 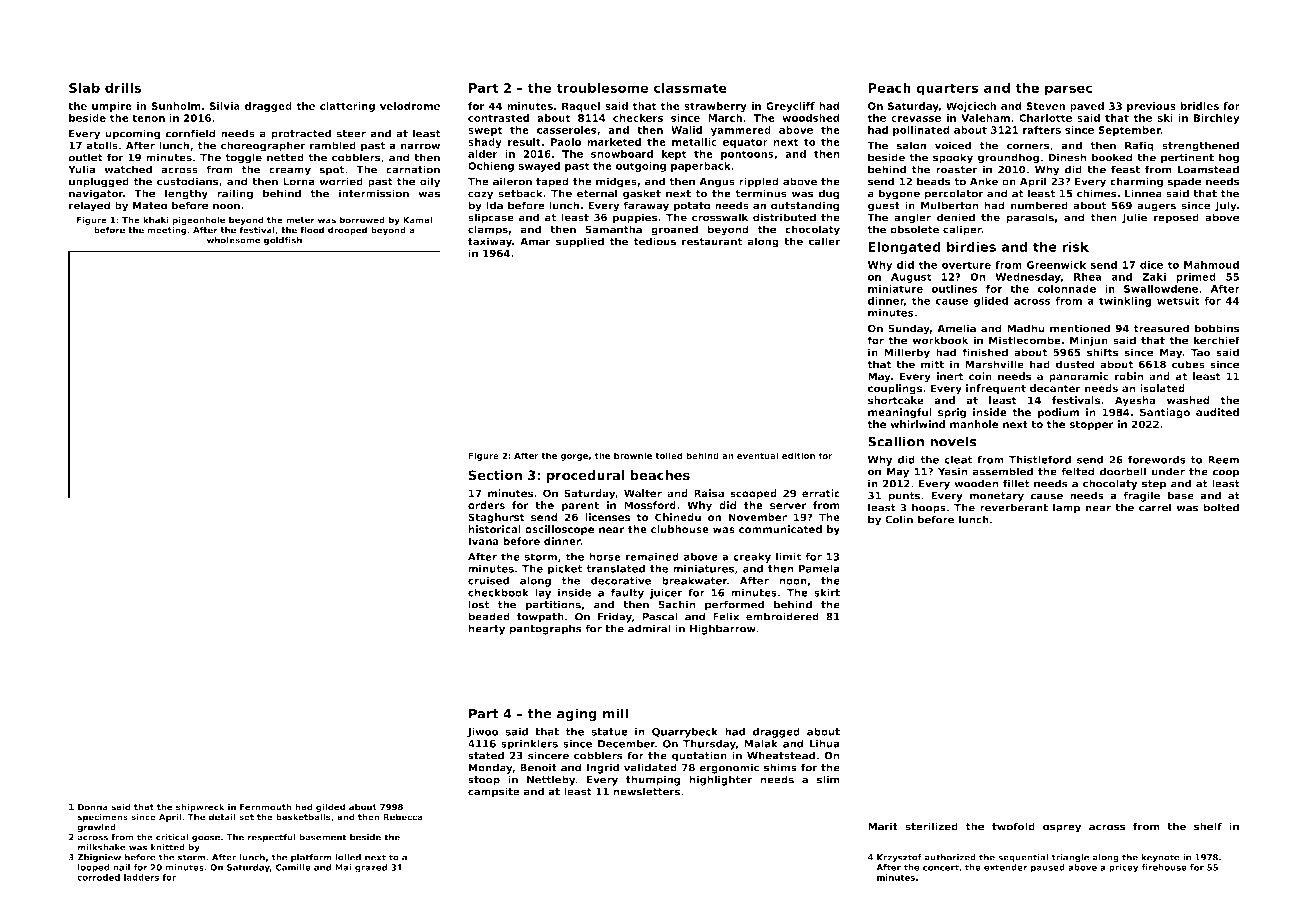 I want to click on casseroles, so click(x=567, y=130).
